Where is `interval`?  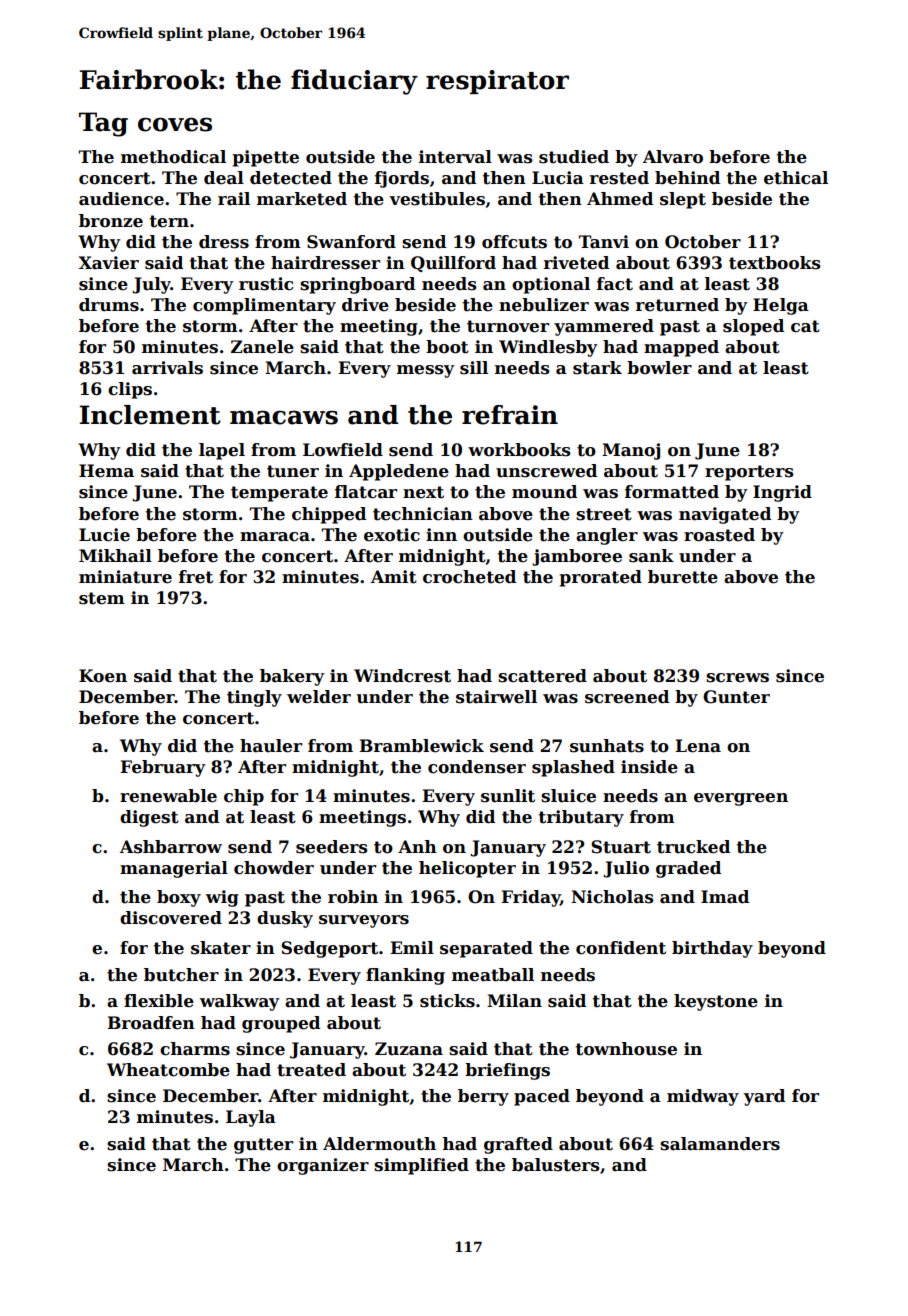
interval is located at coordinates (455, 157).
